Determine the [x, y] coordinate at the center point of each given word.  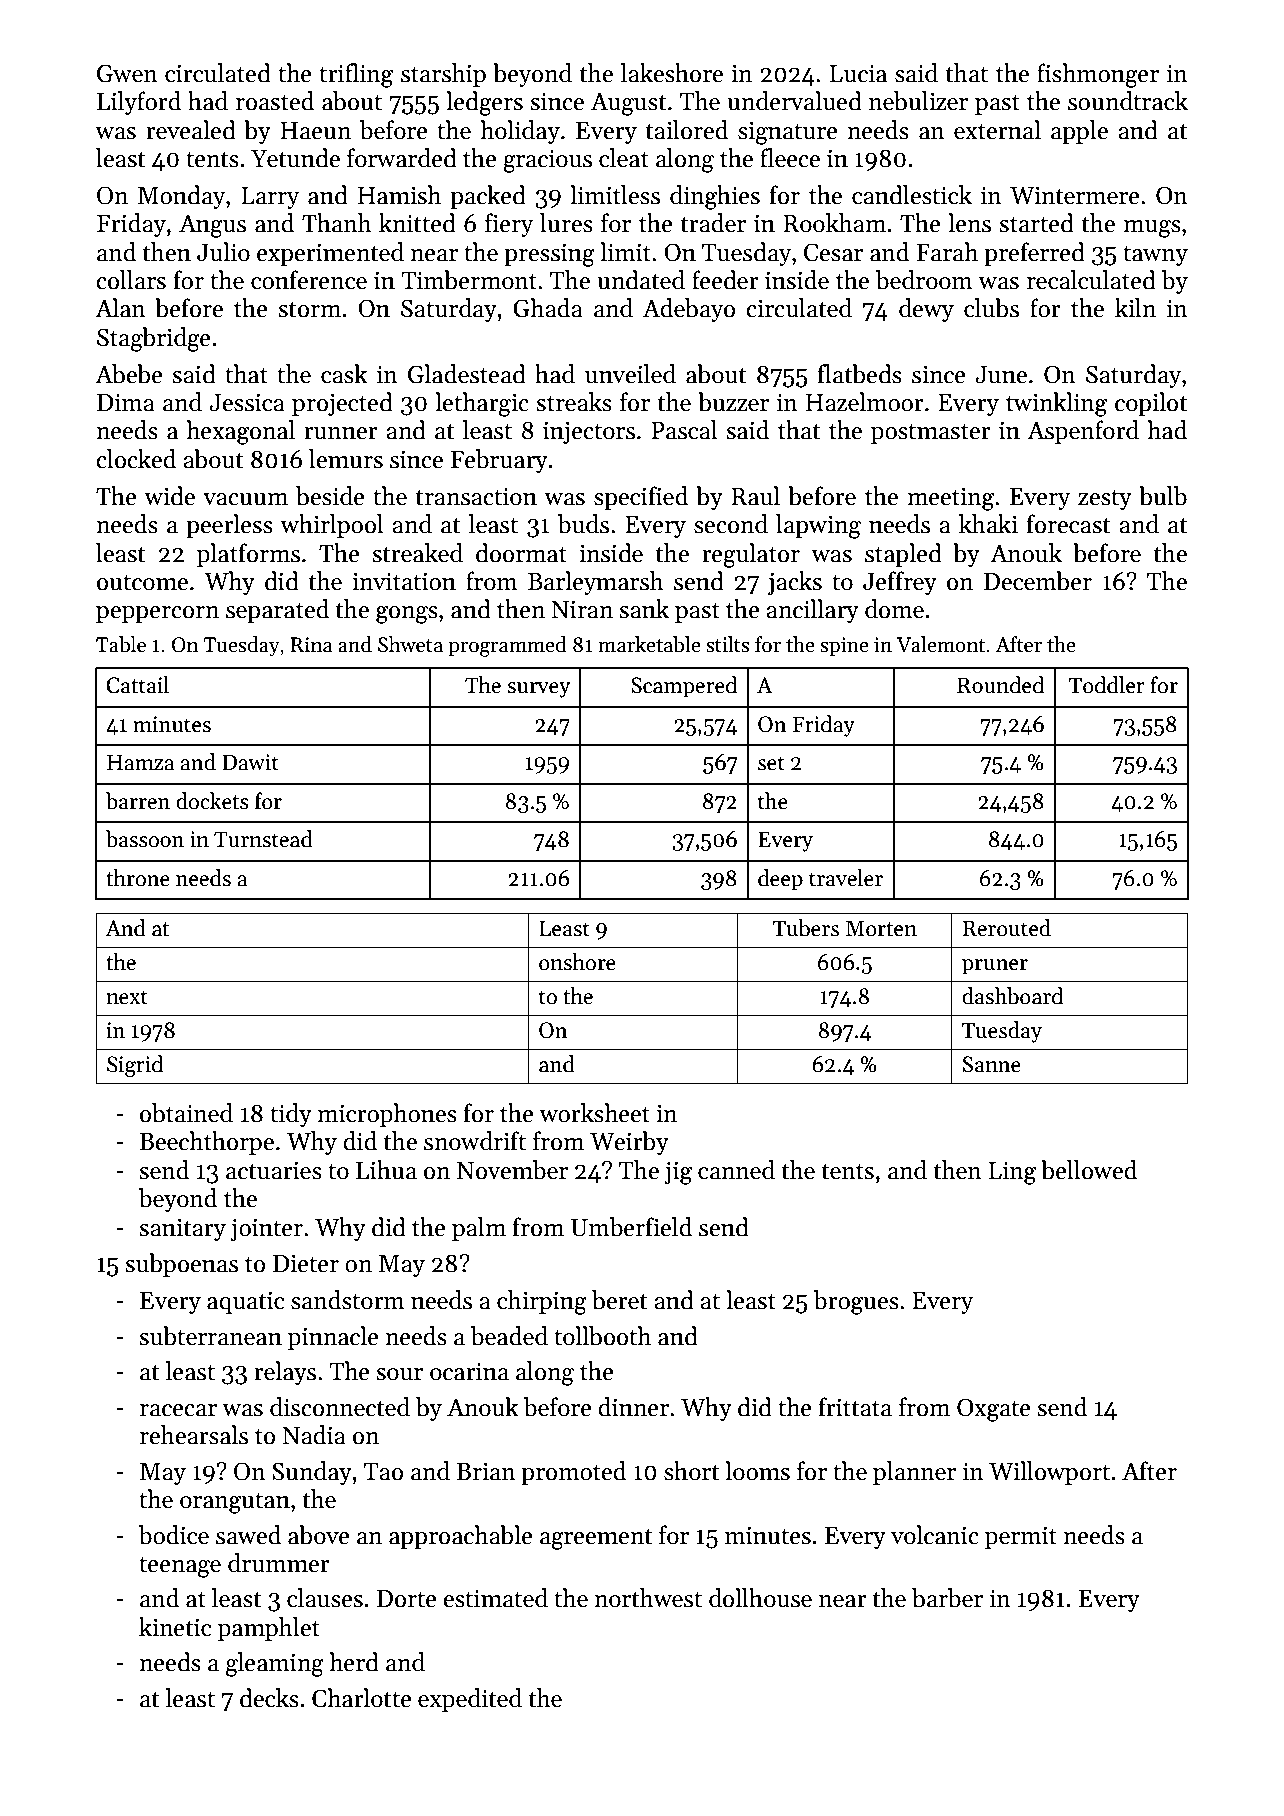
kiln [1135, 307]
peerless [229, 526]
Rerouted [1006, 928]
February [499, 461]
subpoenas [181, 1265]
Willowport [1049, 1473]
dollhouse [760, 1598]
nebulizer [918, 101]
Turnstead [263, 839]
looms [757, 1471]
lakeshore [672, 73]
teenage [180, 1567]
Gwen [127, 73]
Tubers [806, 928]
